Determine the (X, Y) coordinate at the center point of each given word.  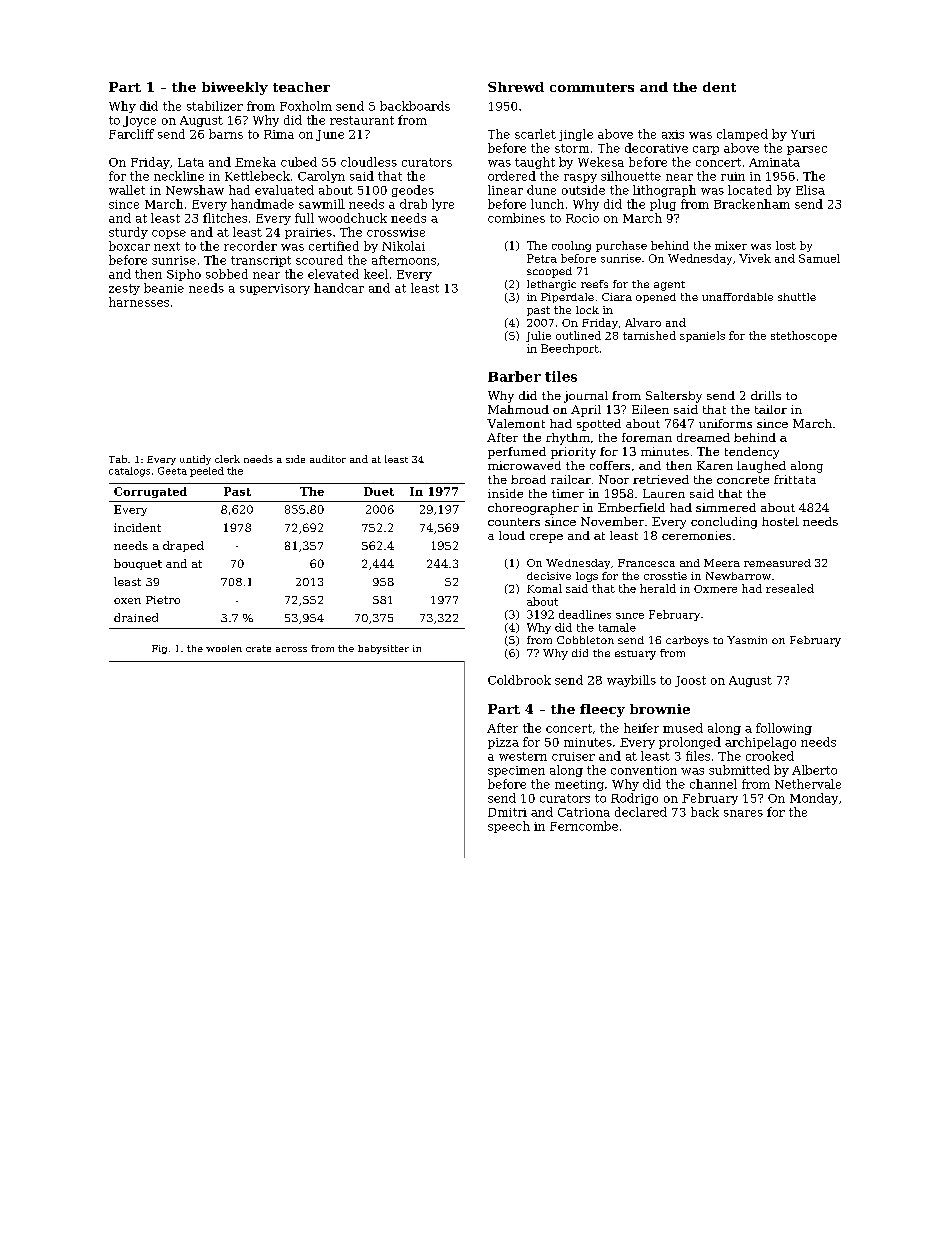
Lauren (664, 493)
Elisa (810, 190)
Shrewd (516, 87)
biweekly (235, 88)
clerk (227, 459)
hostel (780, 521)
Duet (379, 491)
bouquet (138, 564)
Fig (159, 649)
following (784, 729)
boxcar (129, 246)
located (750, 190)
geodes (413, 191)
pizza (503, 743)
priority (573, 453)
